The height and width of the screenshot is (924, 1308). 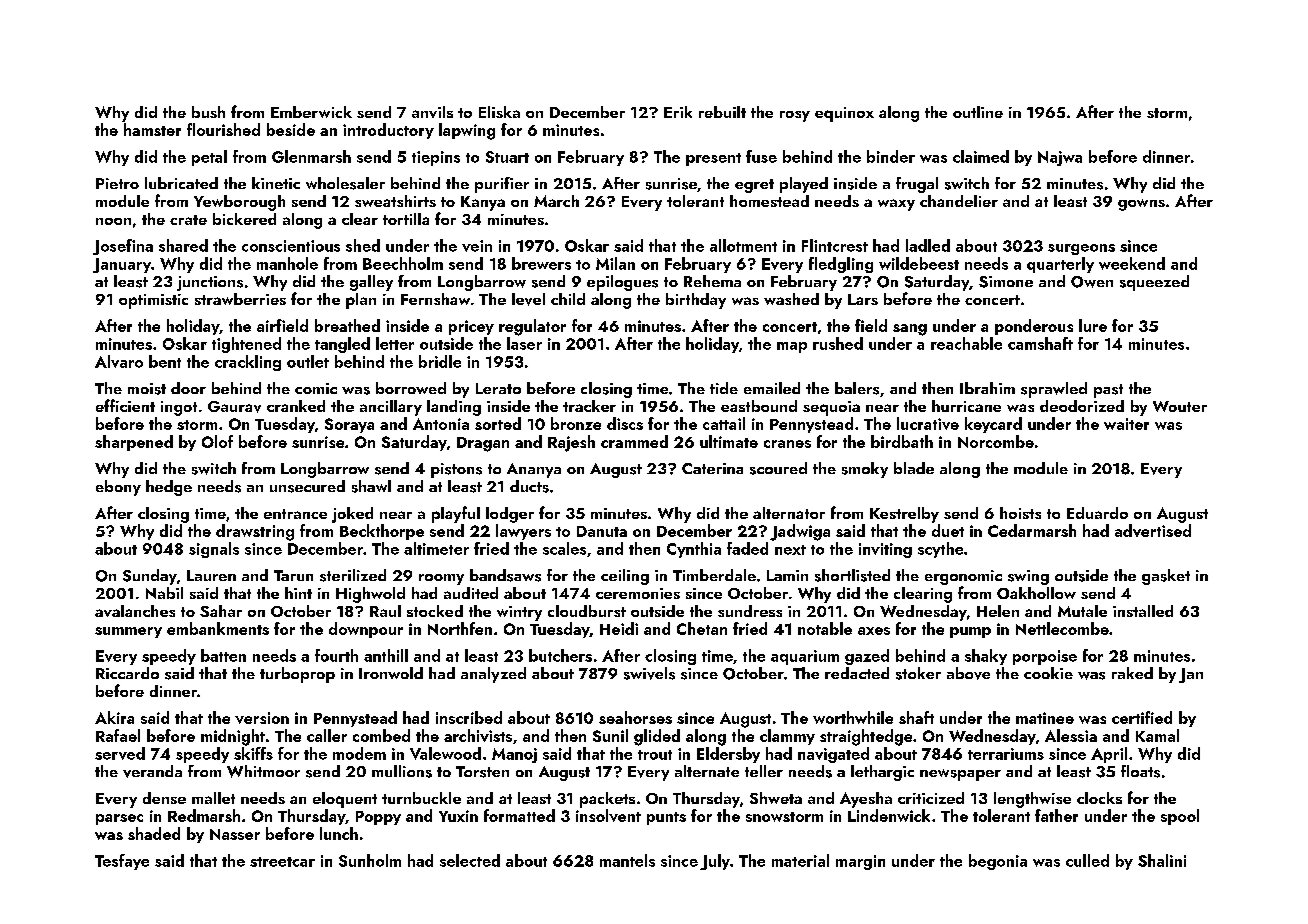 I want to click on lodger, so click(x=510, y=515).
